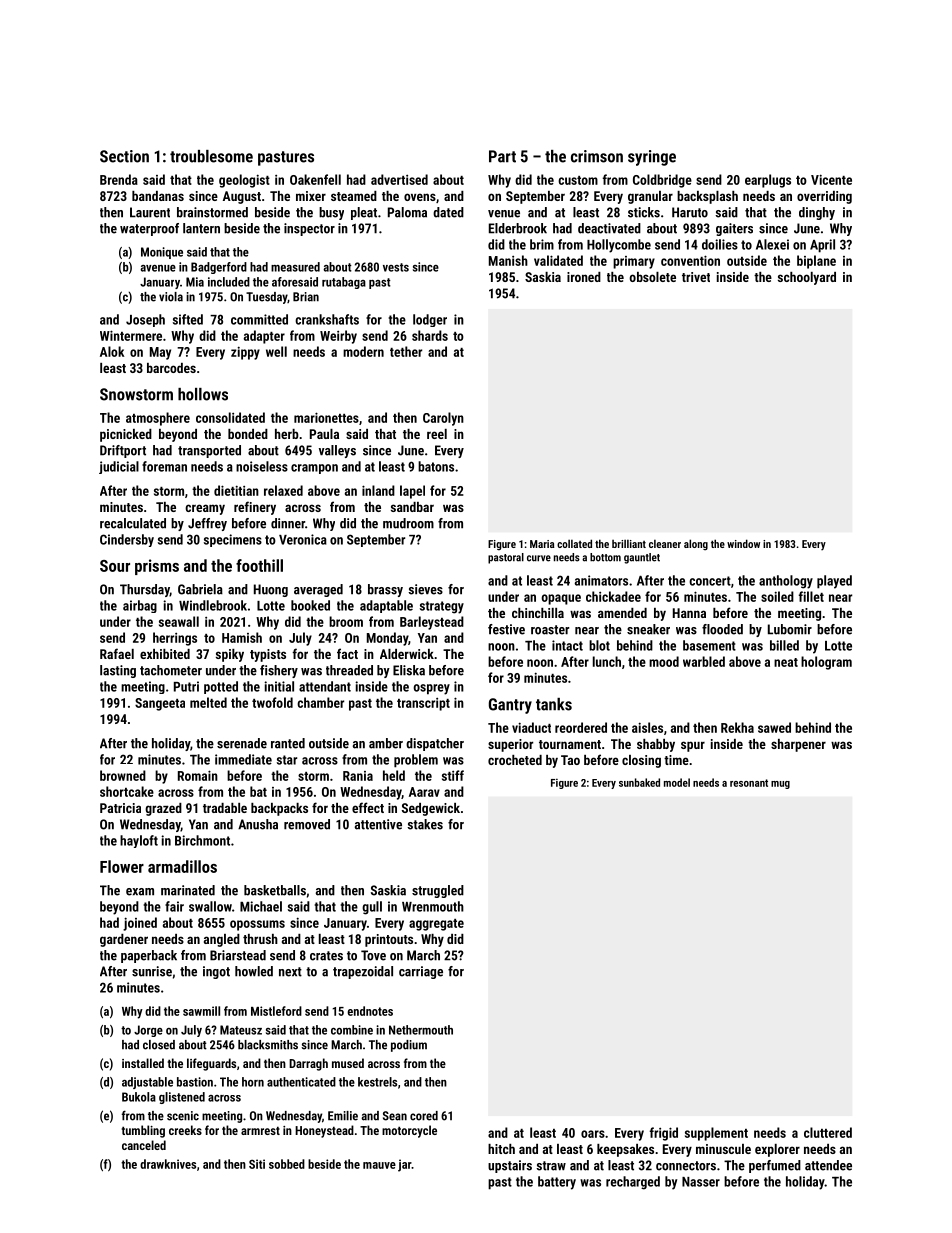 Image resolution: width=952 pixels, height=1233 pixels. What do you see at coordinates (542, 544) in the screenshot?
I see `Maria` at bounding box center [542, 544].
